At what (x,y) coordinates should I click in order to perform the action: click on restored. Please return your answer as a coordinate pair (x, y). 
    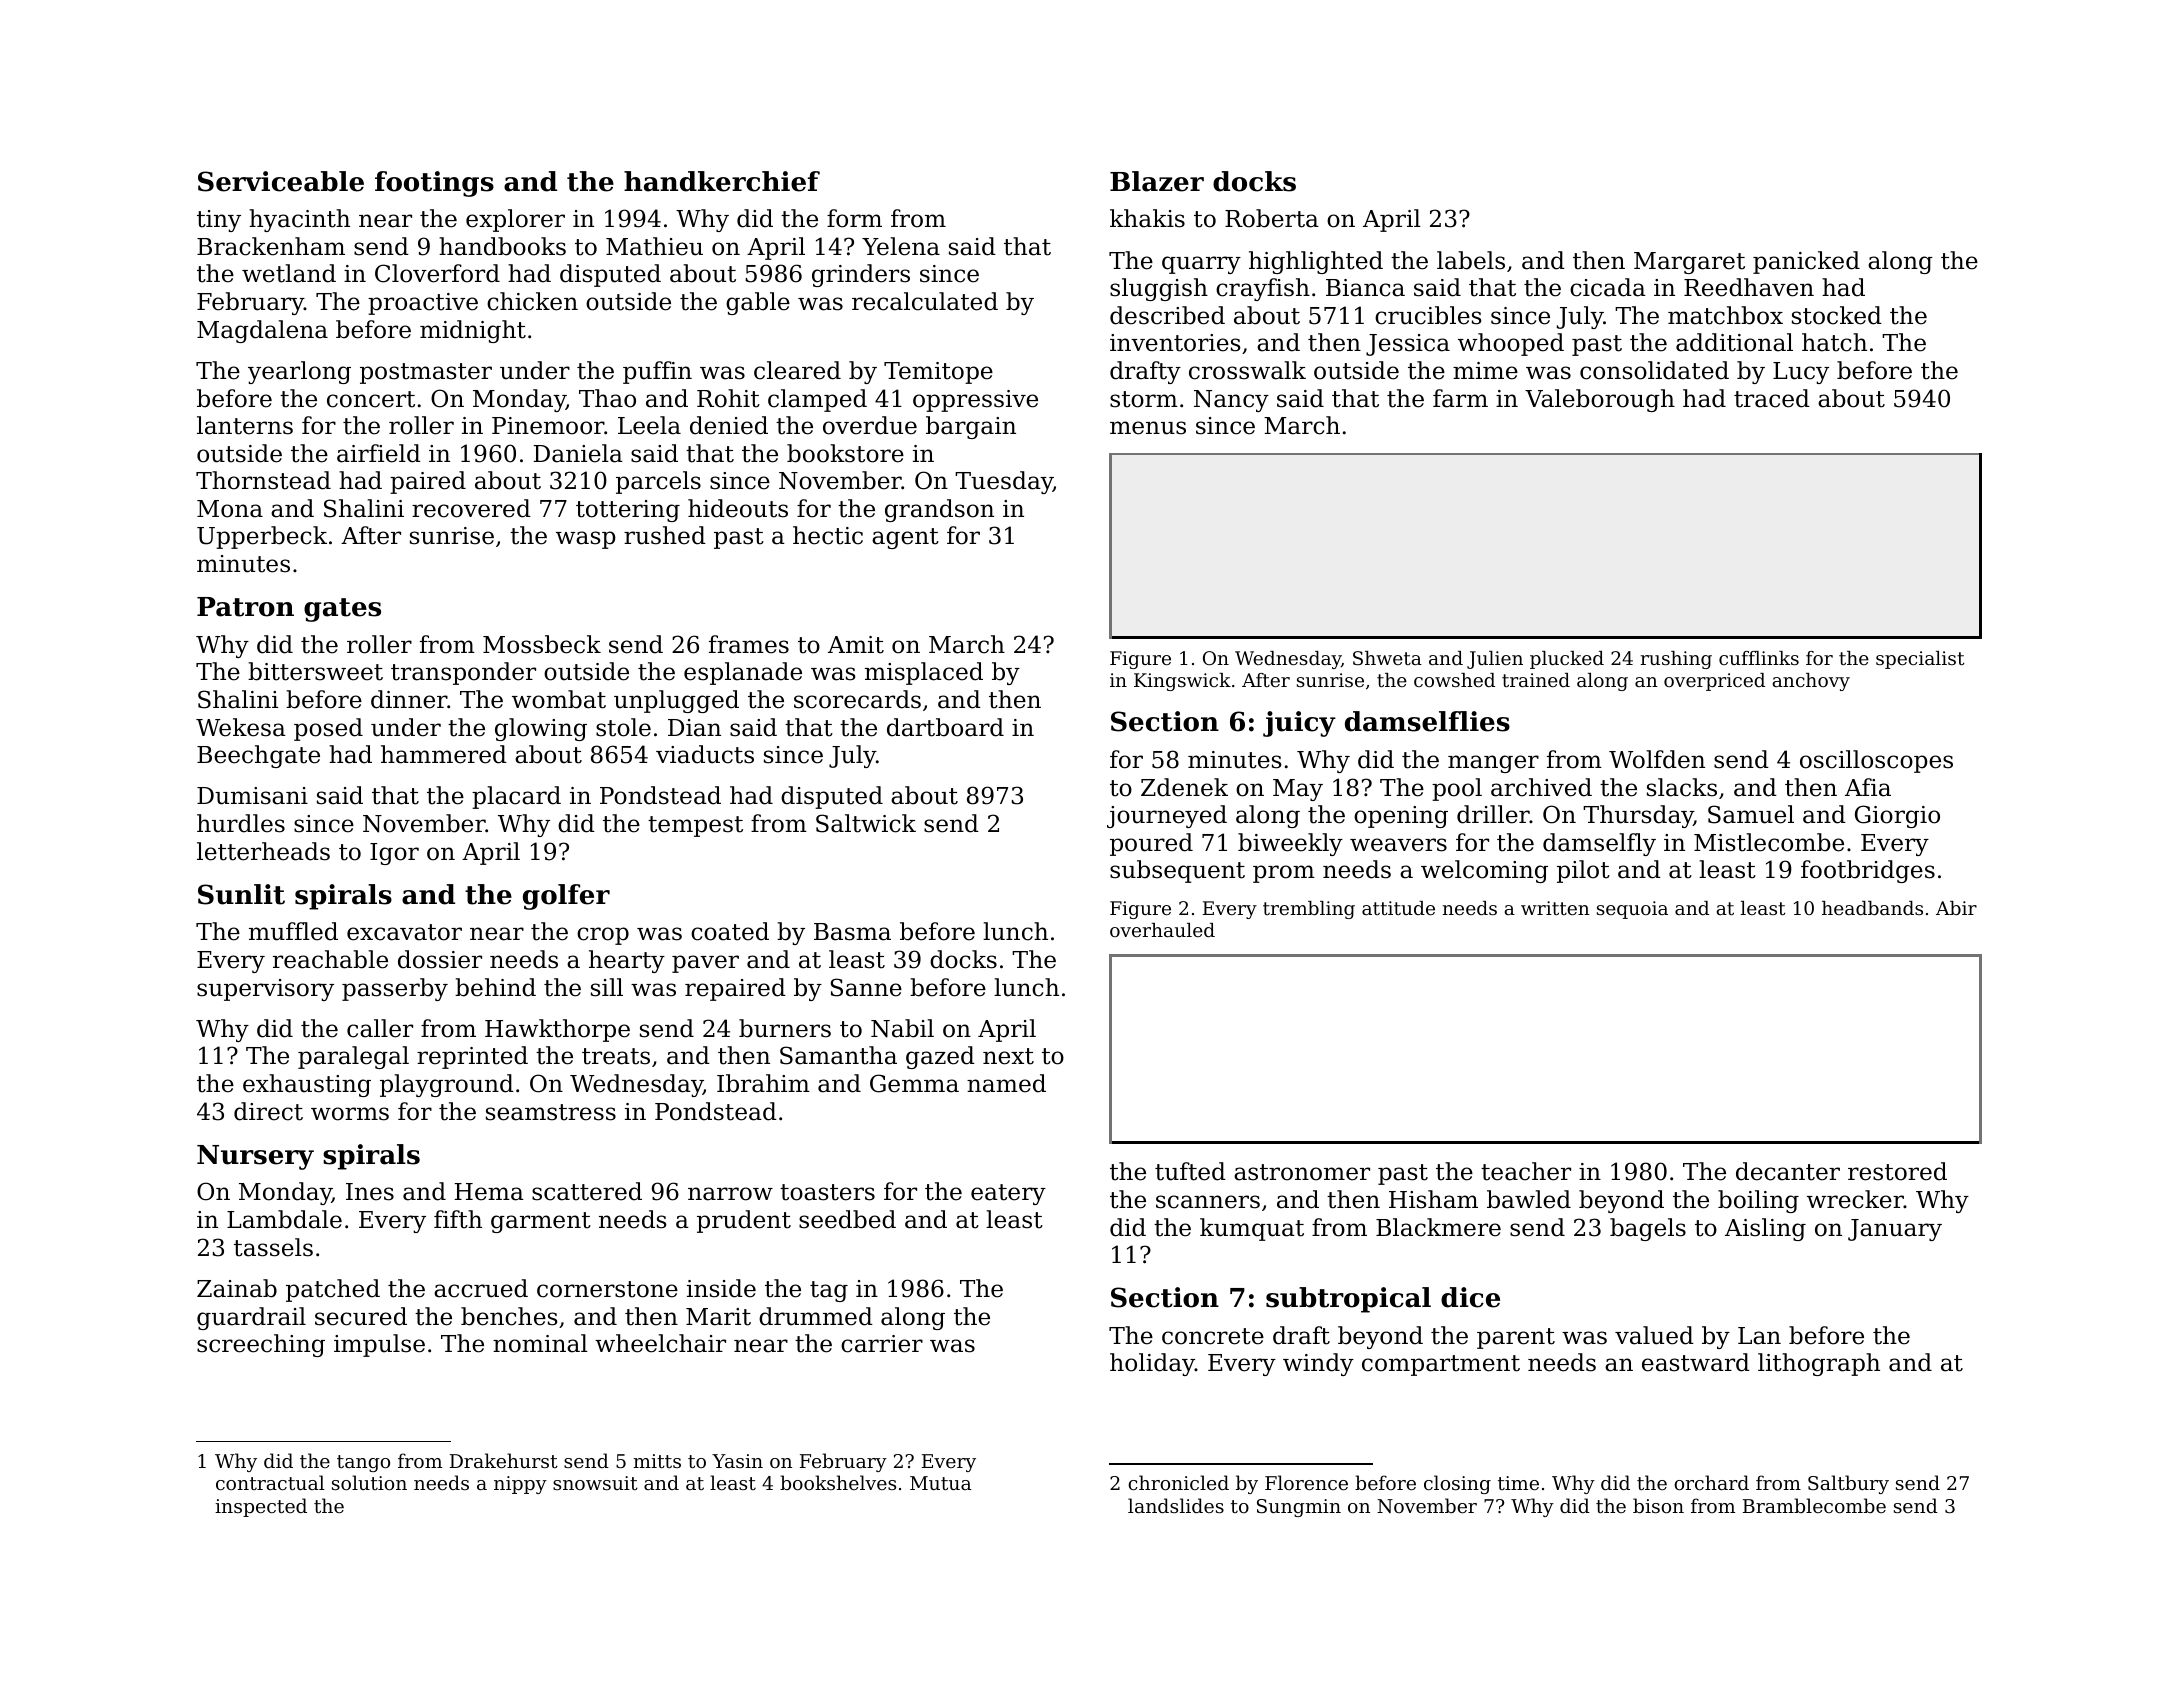
    Looking at the image, I should click on (1897, 1171).
